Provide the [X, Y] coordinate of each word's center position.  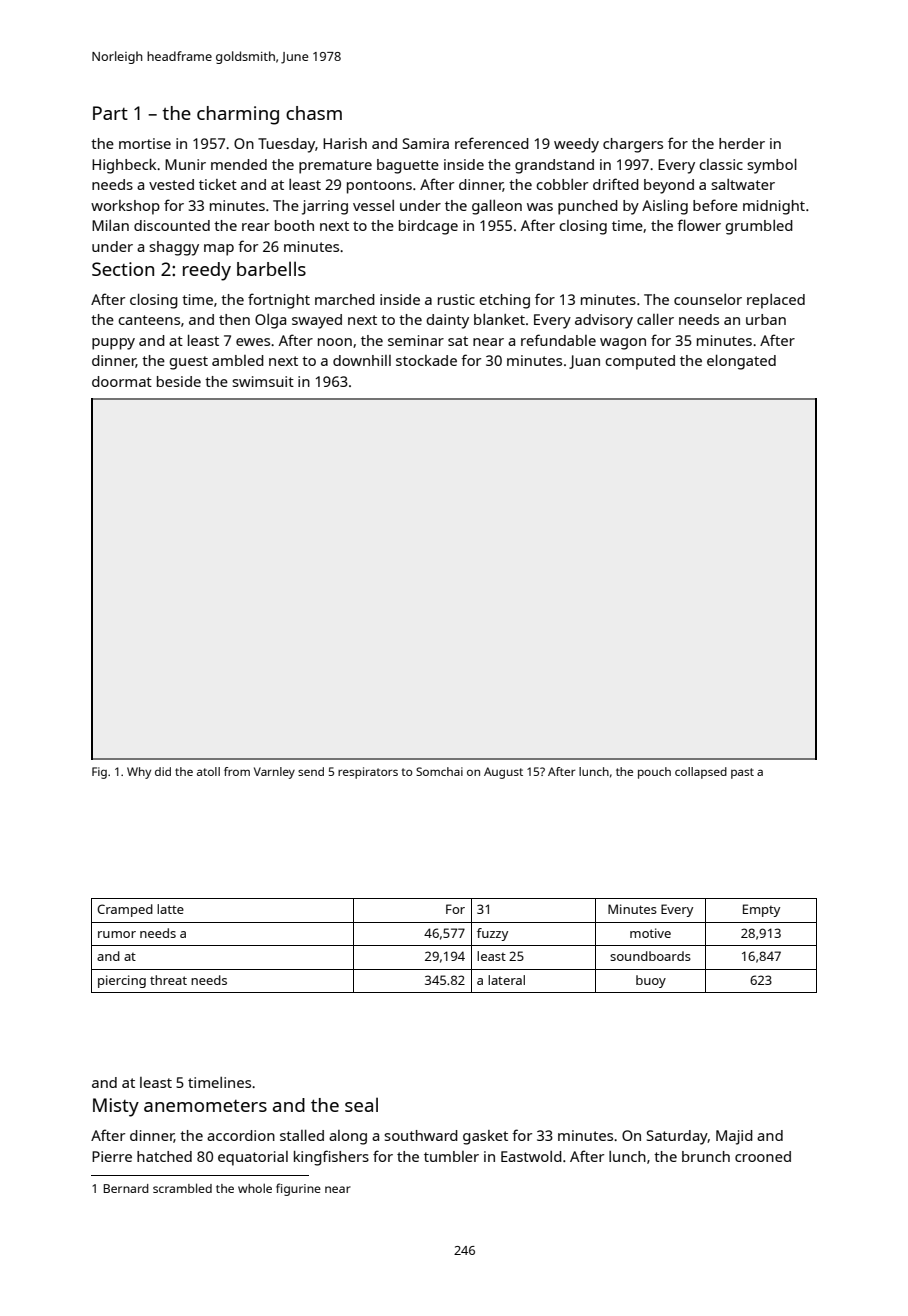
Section [123, 269]
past [742, 773]
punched [588, 207]
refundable [558, 340]
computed [640, 362]
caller [655, 319]
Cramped [125, 910]
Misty [116, 1107]
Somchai [439, 771]
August [503, 773]
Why [139, 773]
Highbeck [124, 166]
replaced [776, 301]
